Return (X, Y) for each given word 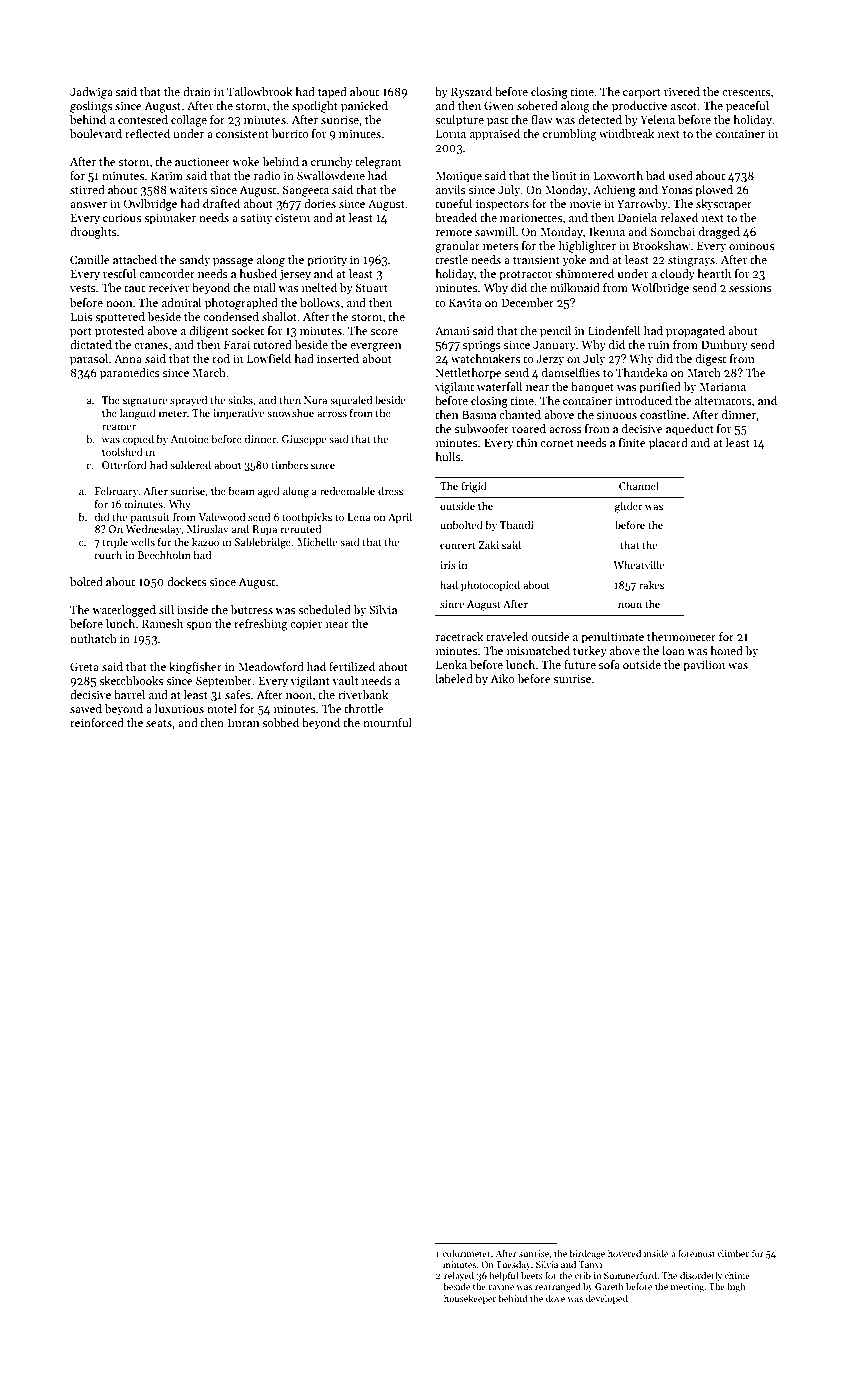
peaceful (747, 107)
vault (345, 680)
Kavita (465, 302)
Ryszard (471, 93)
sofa (609, 664)
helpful (504, 1276)
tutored (272, 344)
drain (197, 91)
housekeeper (470, 1299)
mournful (387, 722)
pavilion (704, 666)
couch (108, 554)
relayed (459, 1276)
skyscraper (724, 205)
